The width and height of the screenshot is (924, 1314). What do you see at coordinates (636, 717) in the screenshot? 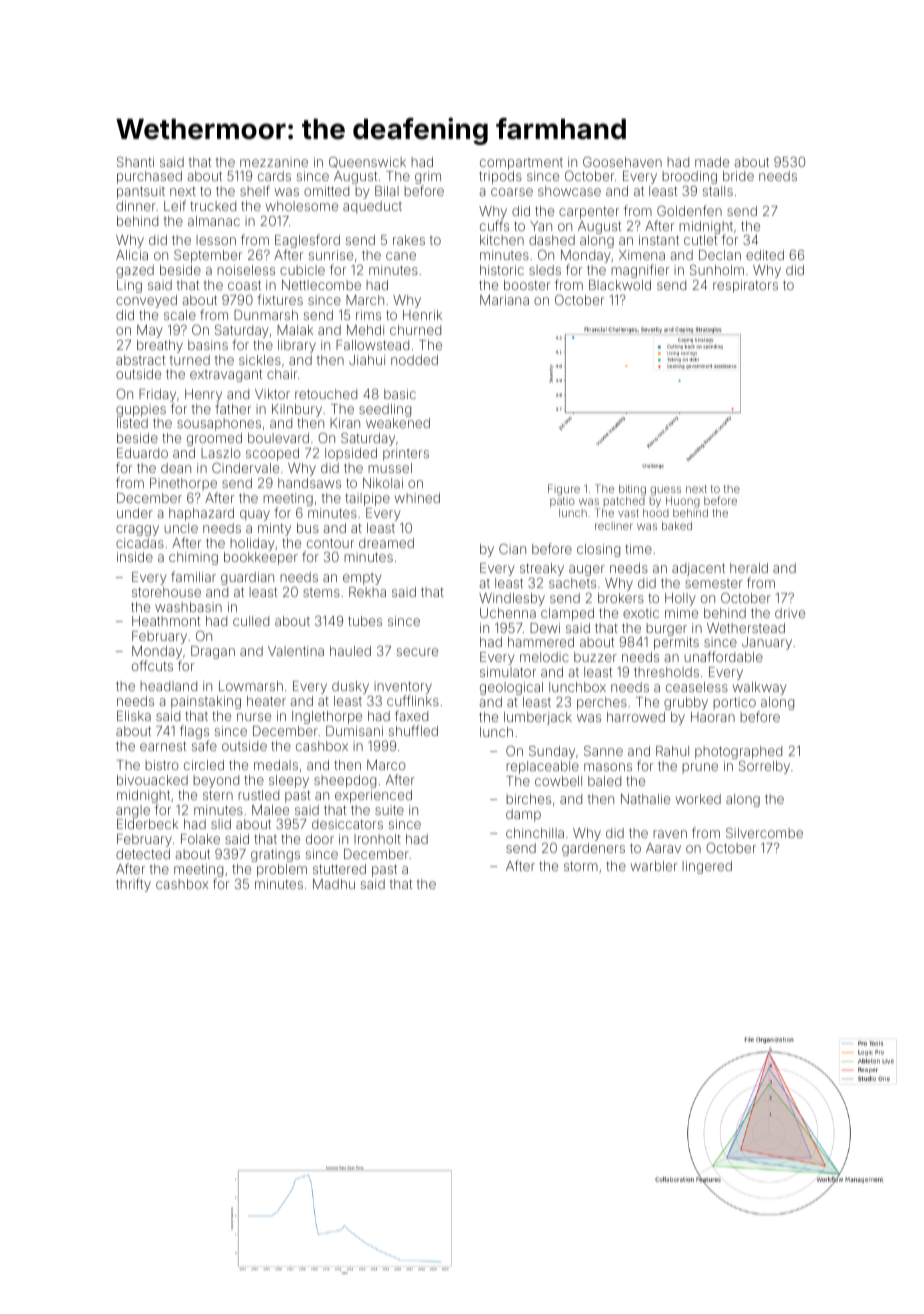
I see `harrowed` at bounding box center [636, 717].
